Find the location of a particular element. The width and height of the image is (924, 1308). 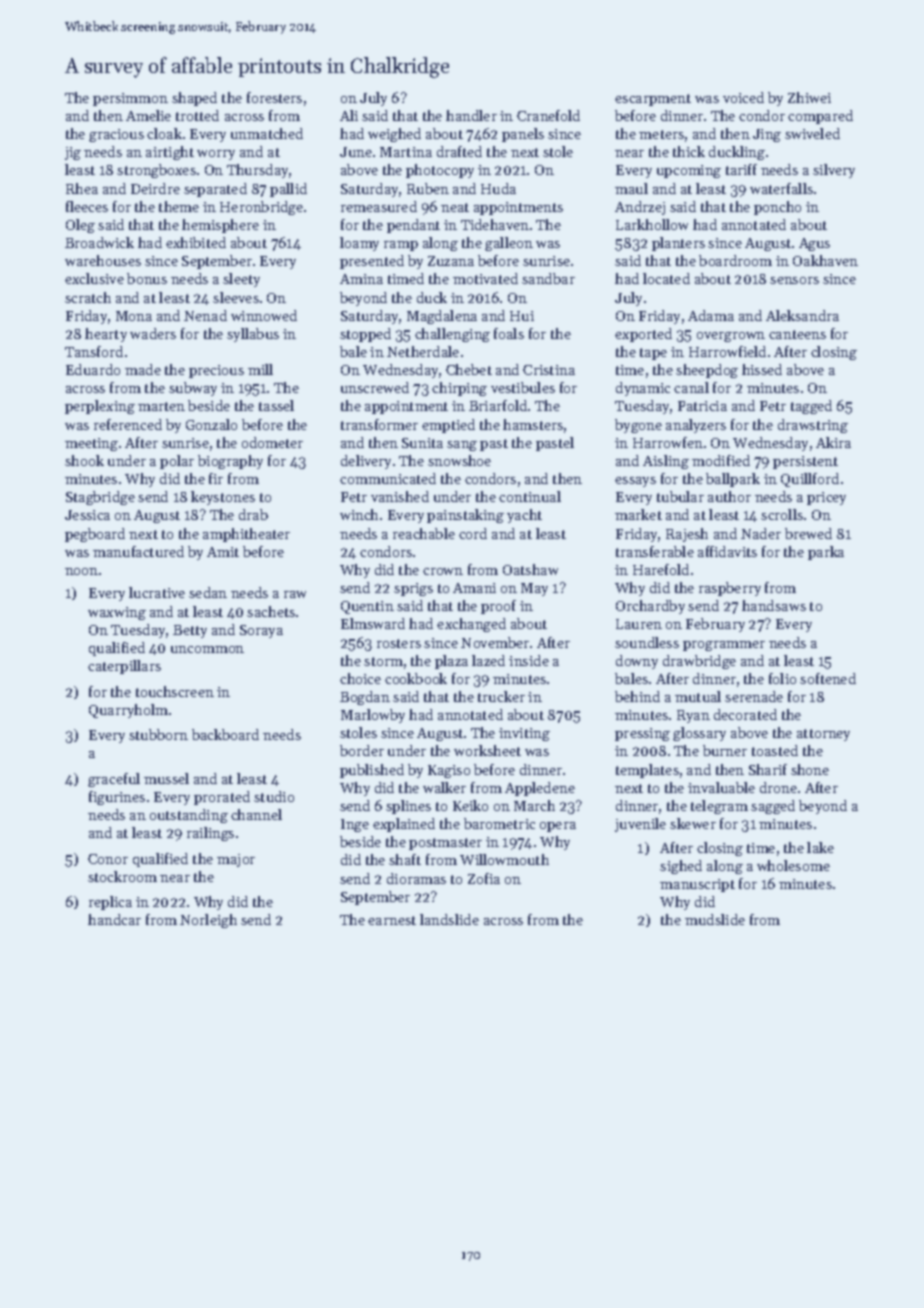

handcar is located at coordinates (114, 919).
